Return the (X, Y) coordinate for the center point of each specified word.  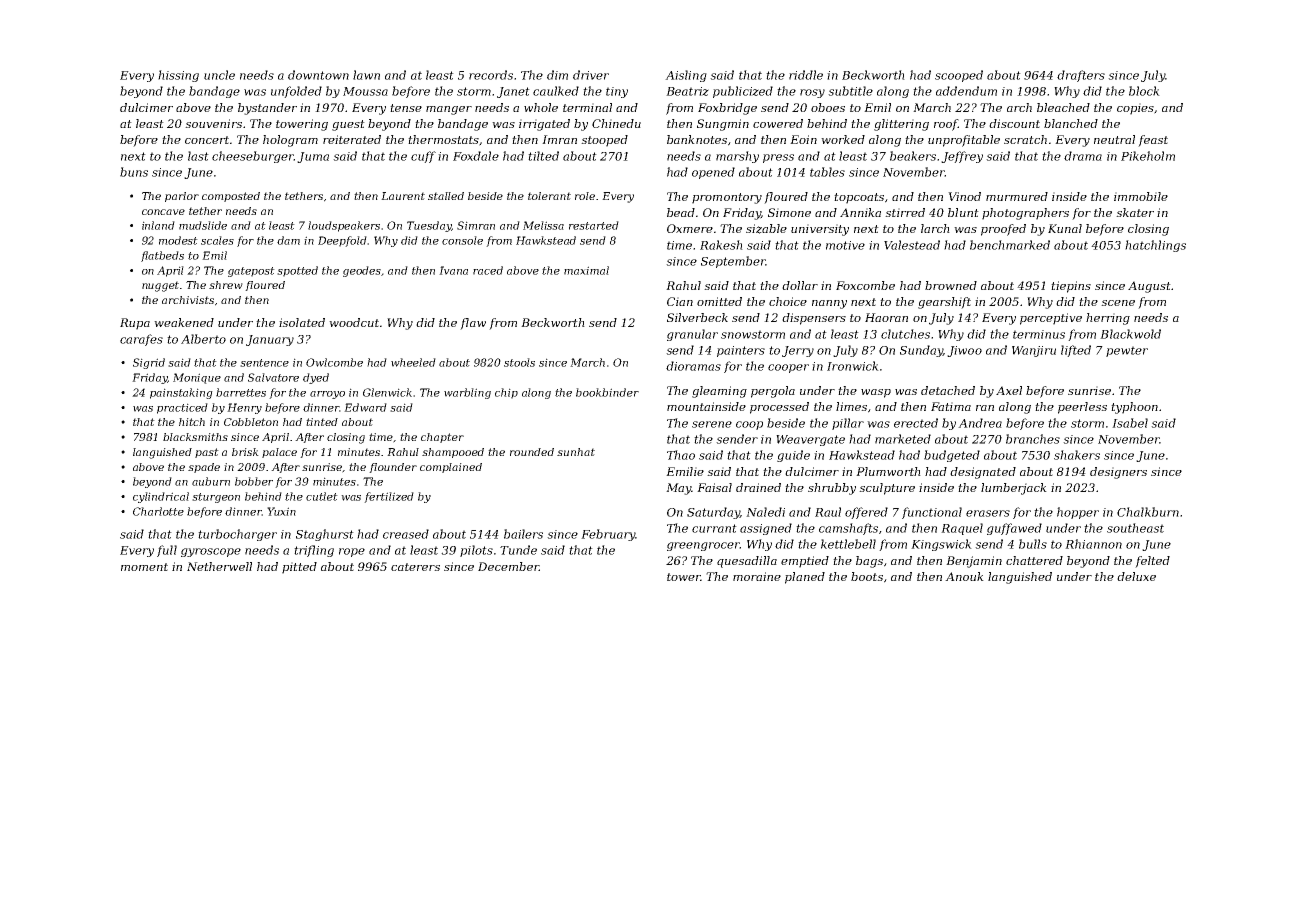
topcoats (859, 198)
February (608, 535)
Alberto (203, 339)
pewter (1127, 351)
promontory (727, 198)
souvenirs (213, 123)
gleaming (719, 392)
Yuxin (281, 511)
